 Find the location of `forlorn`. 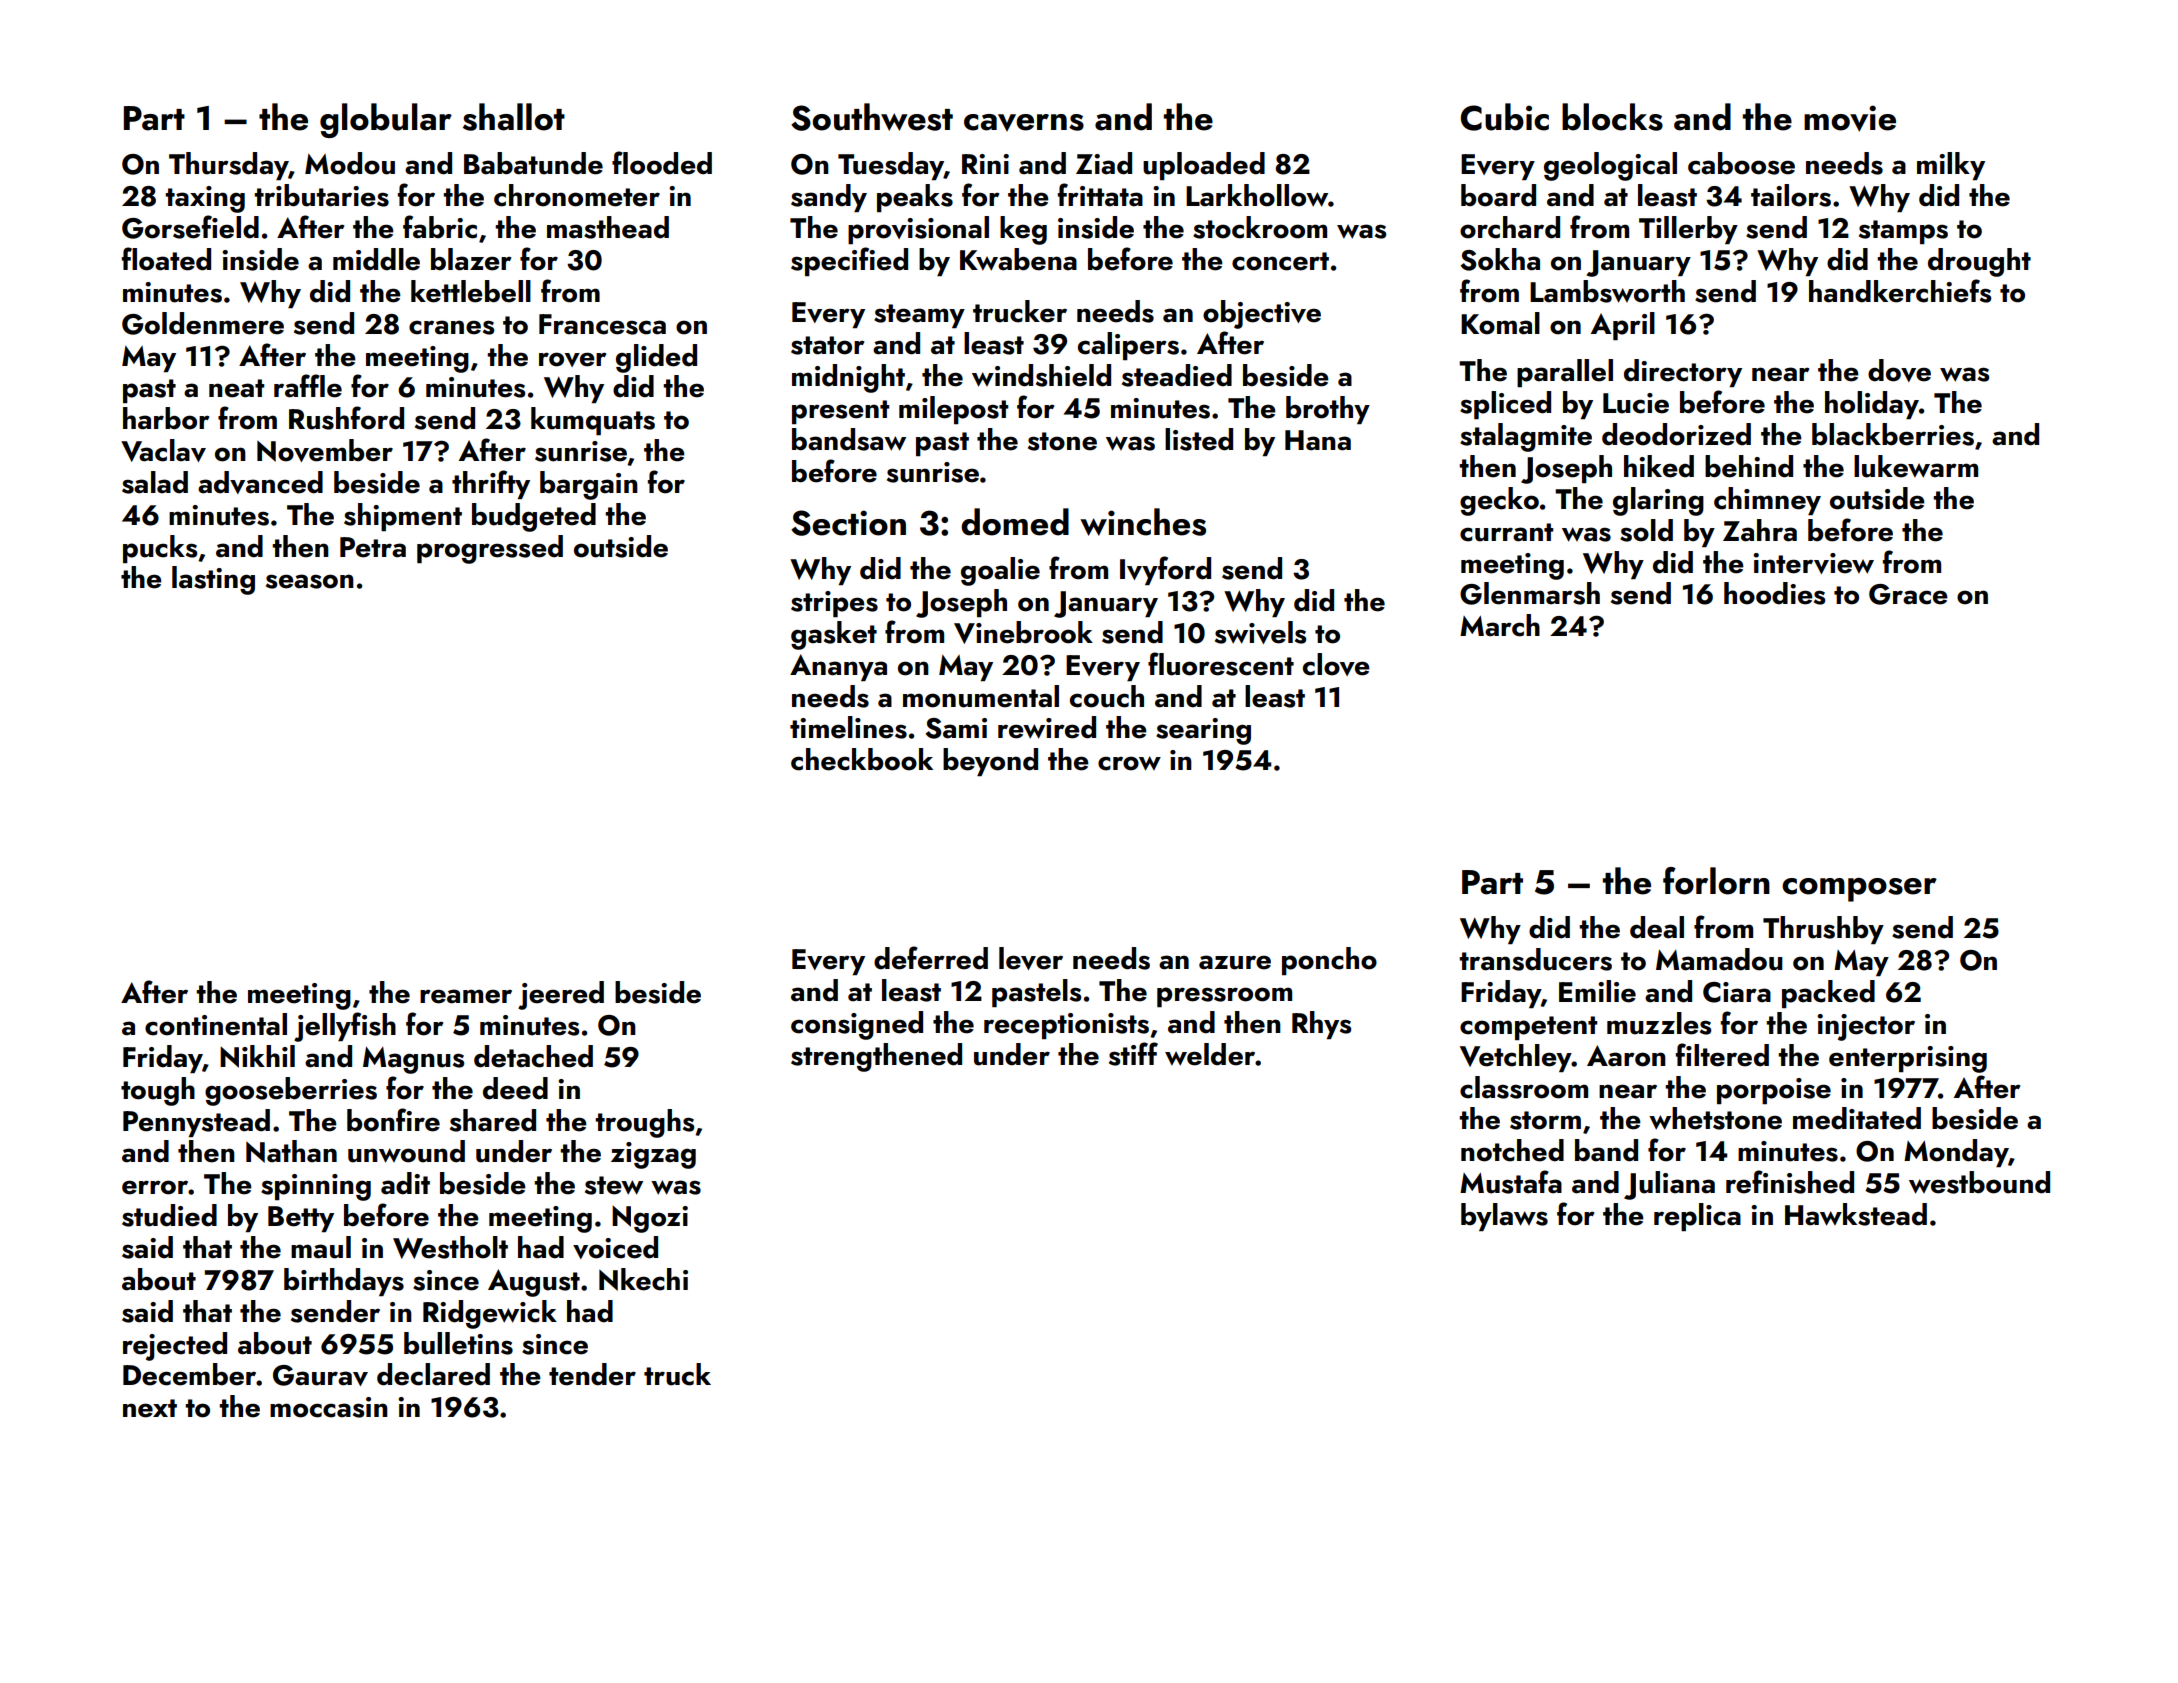

forlorn is located at coordinates (1716, 881).
